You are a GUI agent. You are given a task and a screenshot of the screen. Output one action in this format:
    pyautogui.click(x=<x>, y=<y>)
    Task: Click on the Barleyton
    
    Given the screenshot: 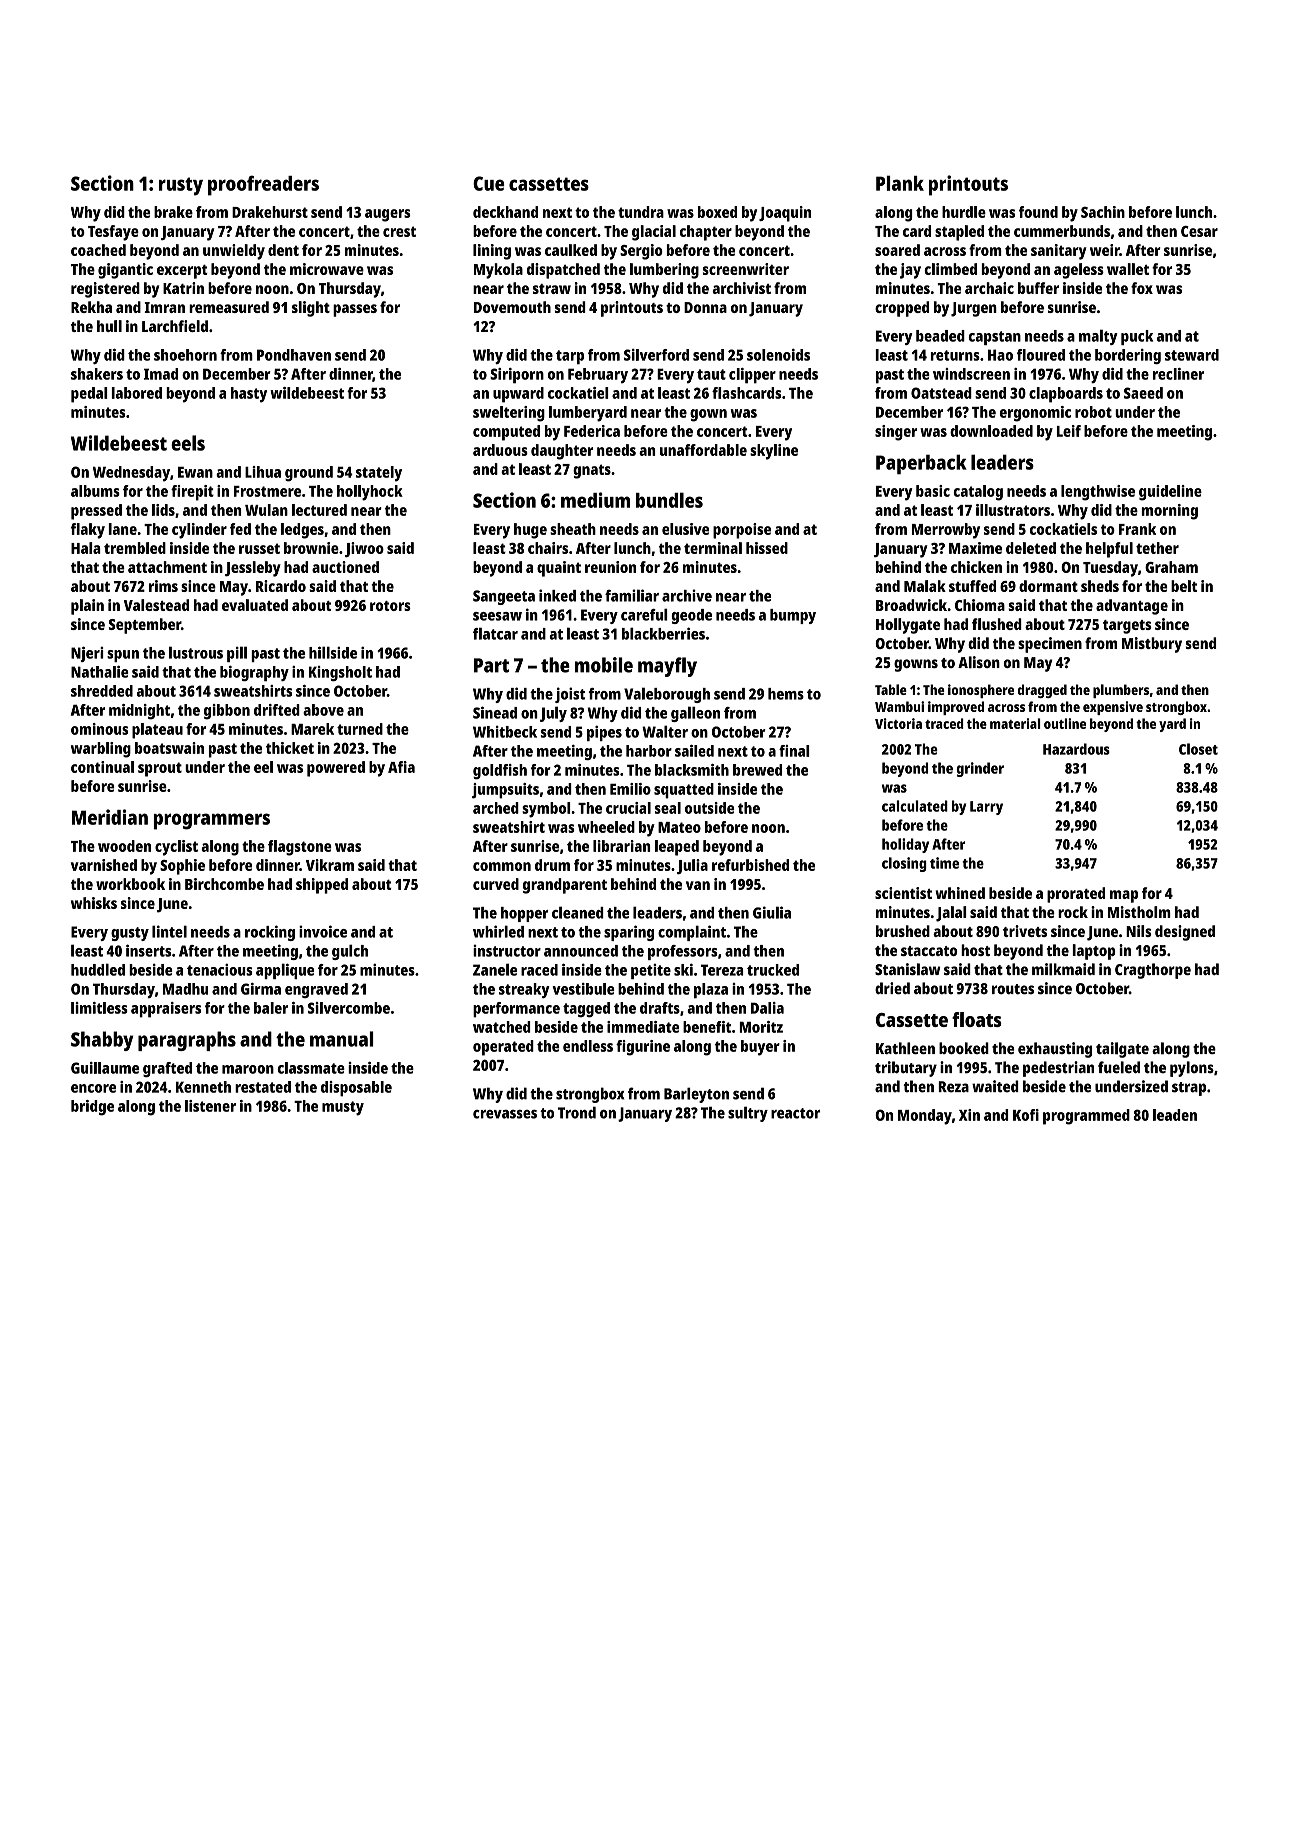 What is the action you would take?
    pyautogui.click(x=696, y=1095)
